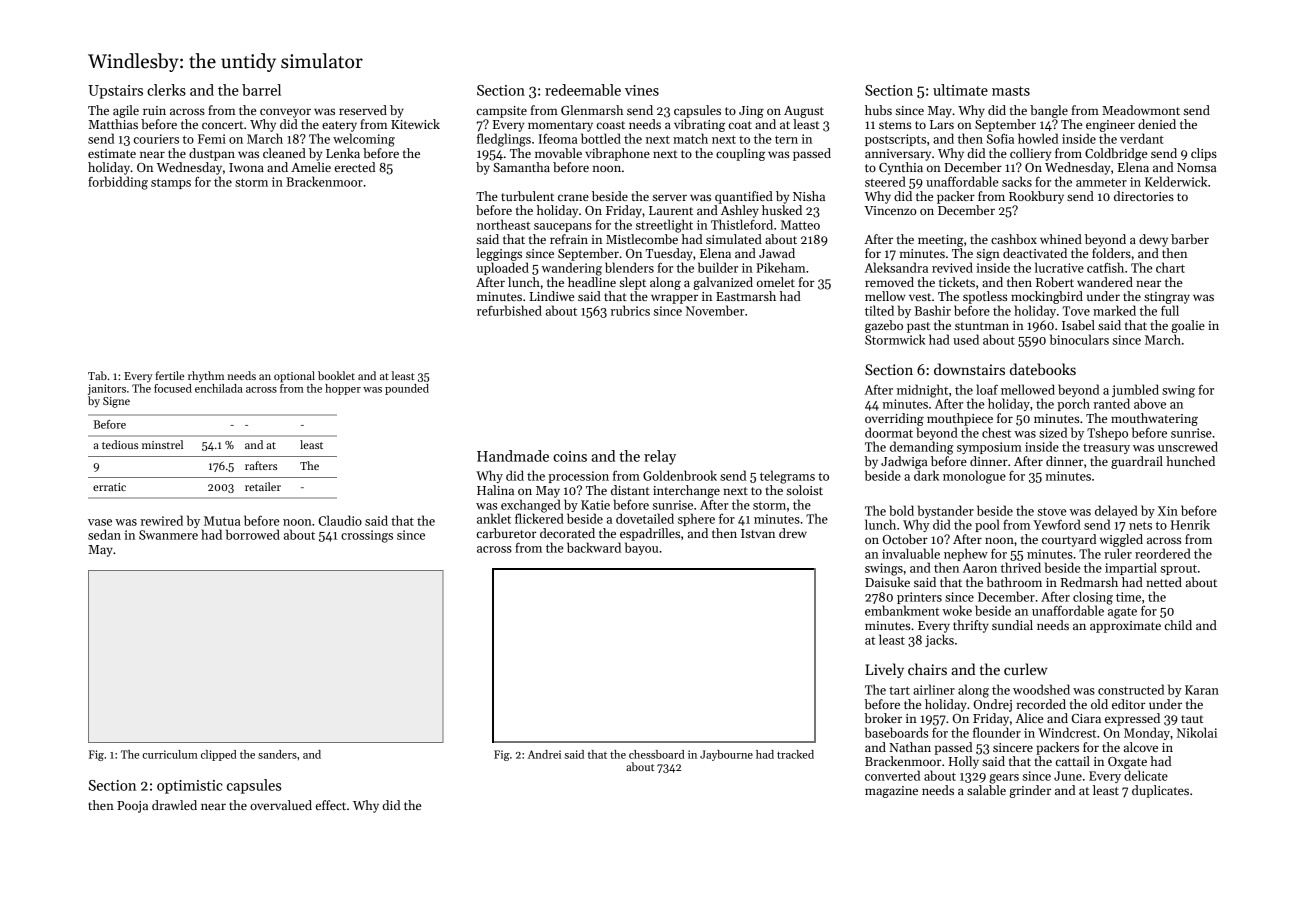  I want to click on Pooja, so click(132, 807).
